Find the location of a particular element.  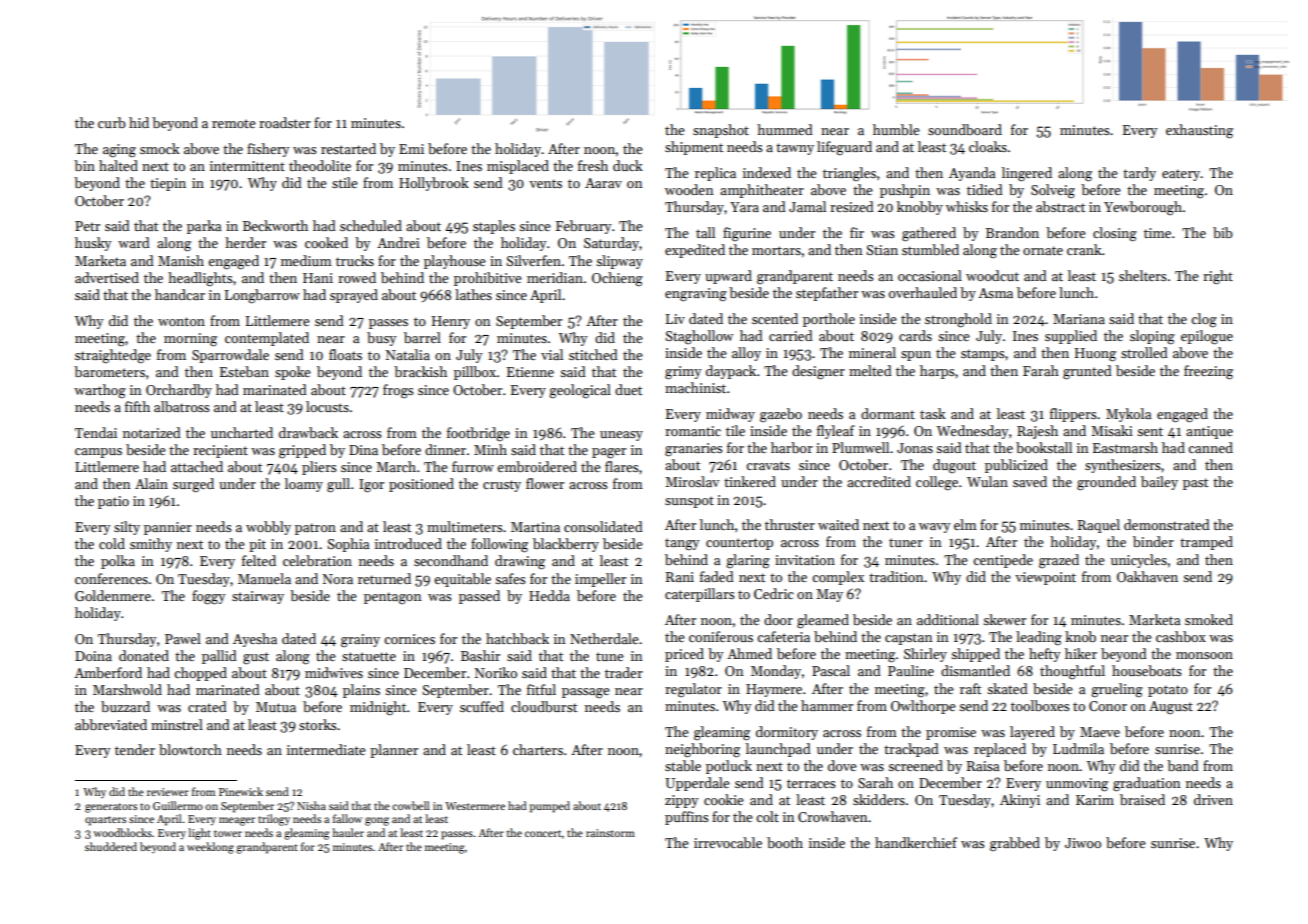

Yewborough is located at coordinates (1143, 208).
